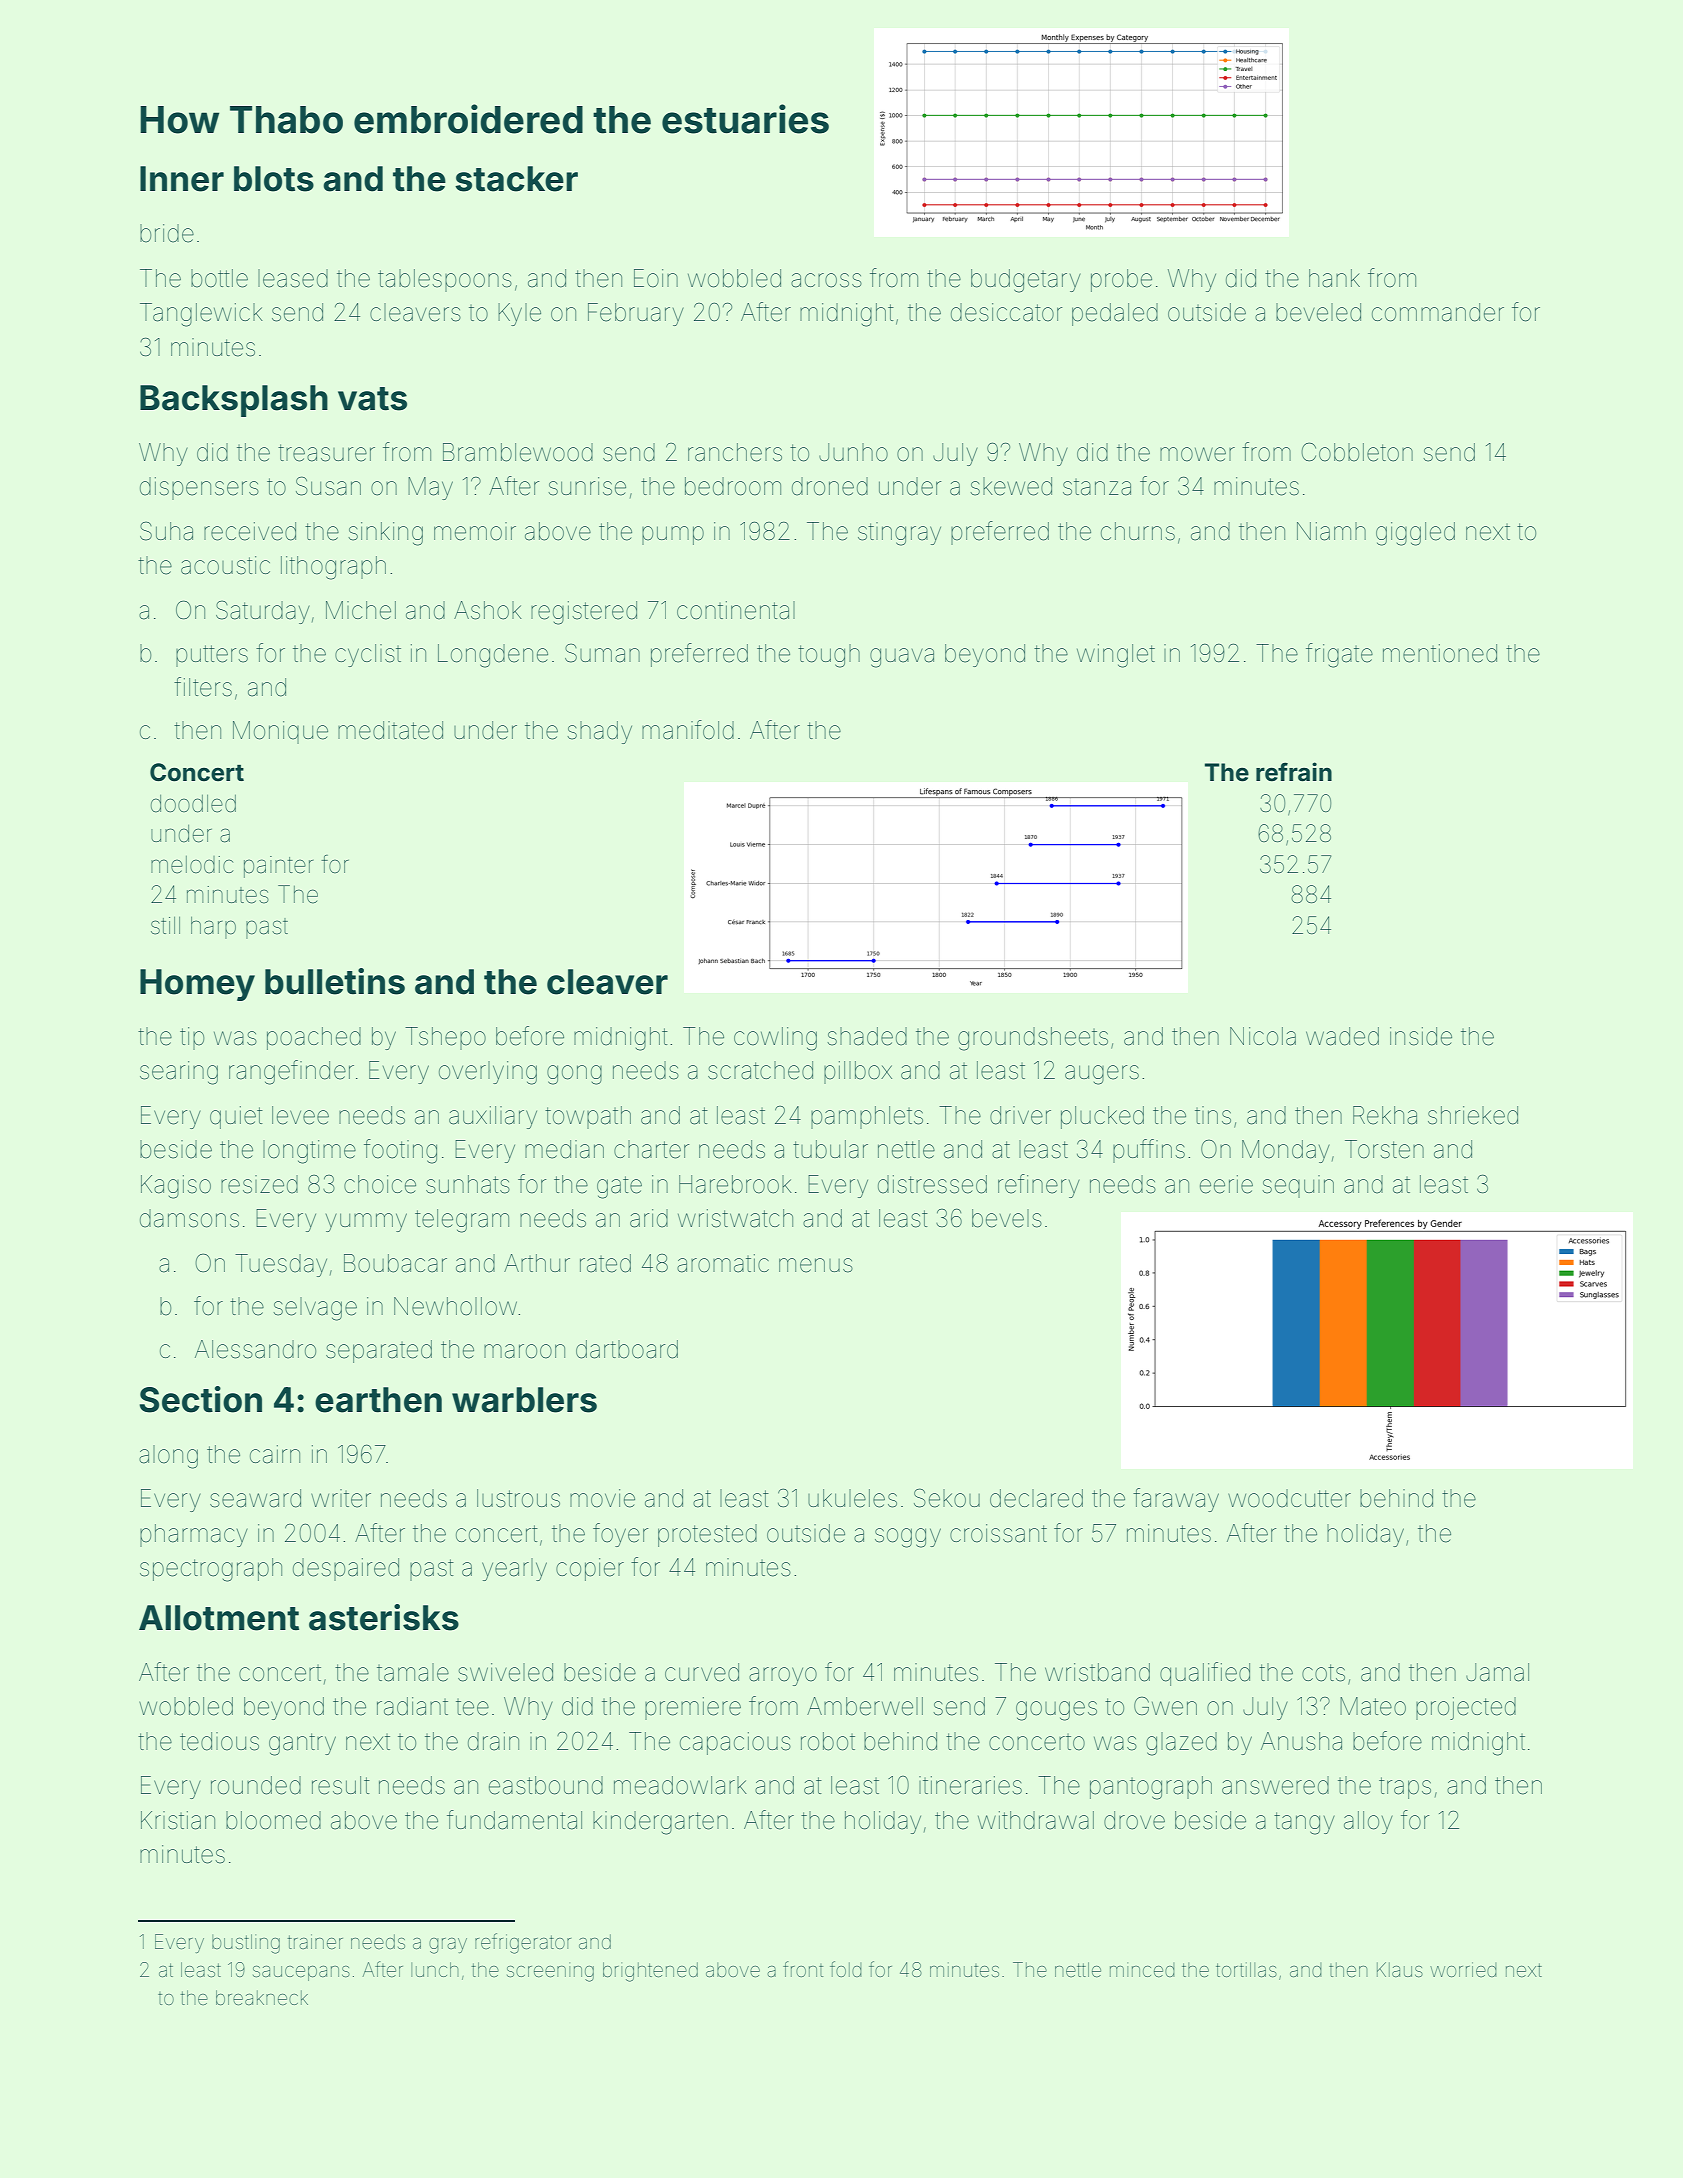 Image resolution: width=1683 pixels, height=2178 pixels. Describe the element at coordinates (1121, 280) in the page. I see `probe` at that location.
